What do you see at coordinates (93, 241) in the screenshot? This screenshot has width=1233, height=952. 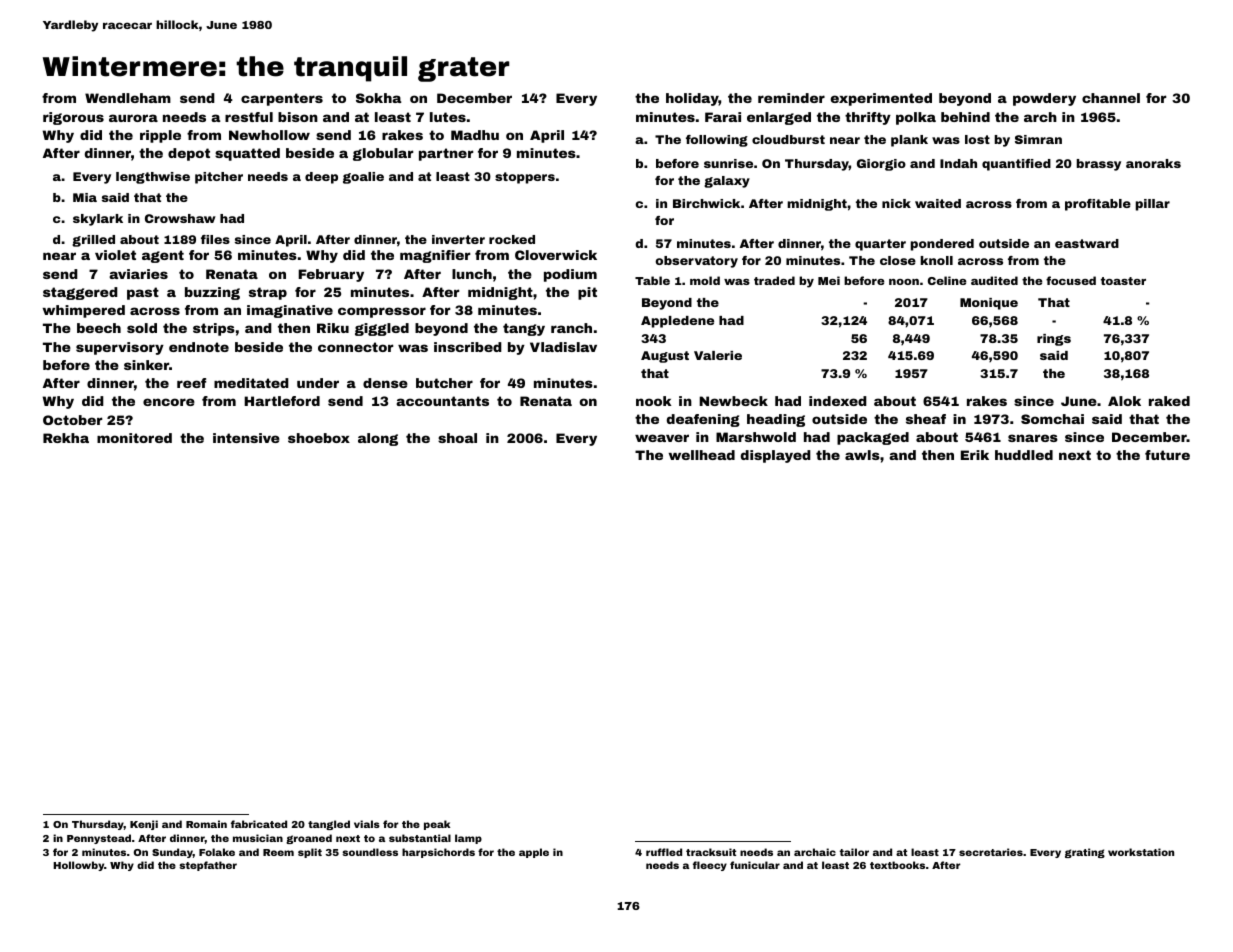 I see `grilled` at bounding box center [93, 241].
